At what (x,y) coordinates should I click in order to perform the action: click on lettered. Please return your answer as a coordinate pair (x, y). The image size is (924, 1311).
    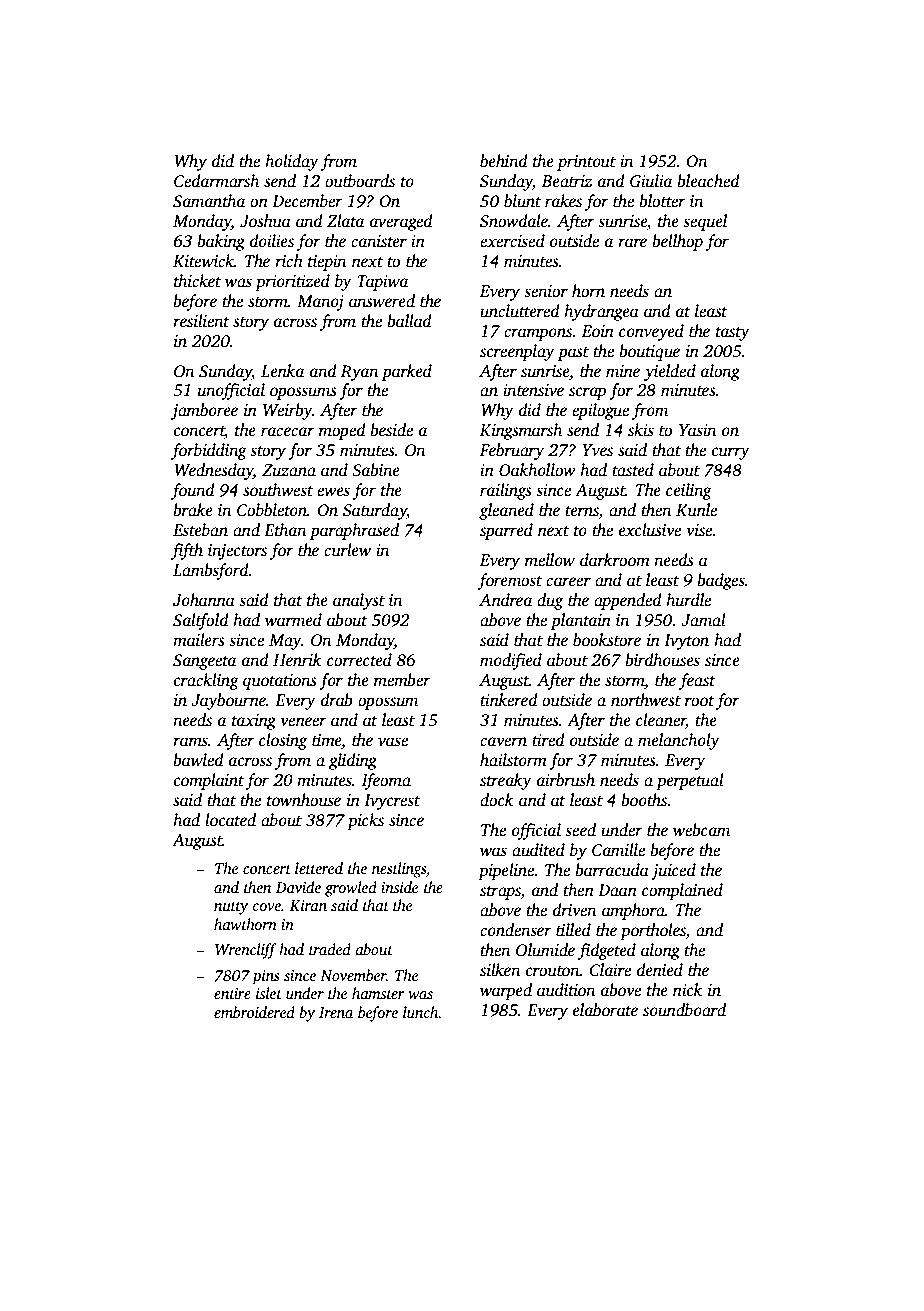
    Looking at the image, I should click on (319, 868).
